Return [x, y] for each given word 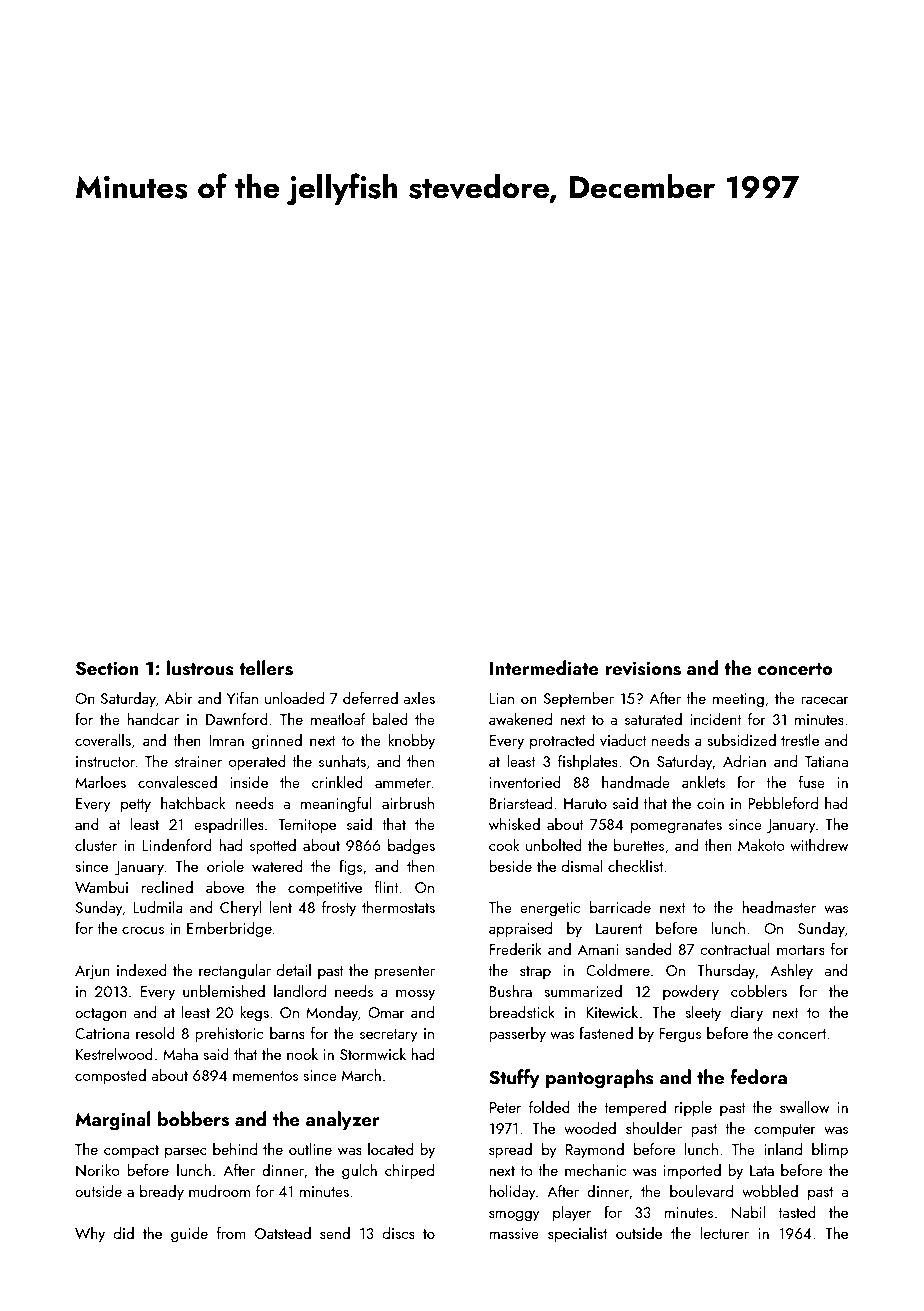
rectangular [235, 972]
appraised [520, 929]
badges [411, 847]
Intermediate [544, 667]
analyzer [343, 1120]
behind [235, 1149]
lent [280, 907]
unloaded [294, 698]
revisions [643, 668]
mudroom [219, 1191]
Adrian [744, 761]
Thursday [726, 972]
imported [692, 1171]
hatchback [193, 803]
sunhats [342, 761]
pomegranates [676, 827]
